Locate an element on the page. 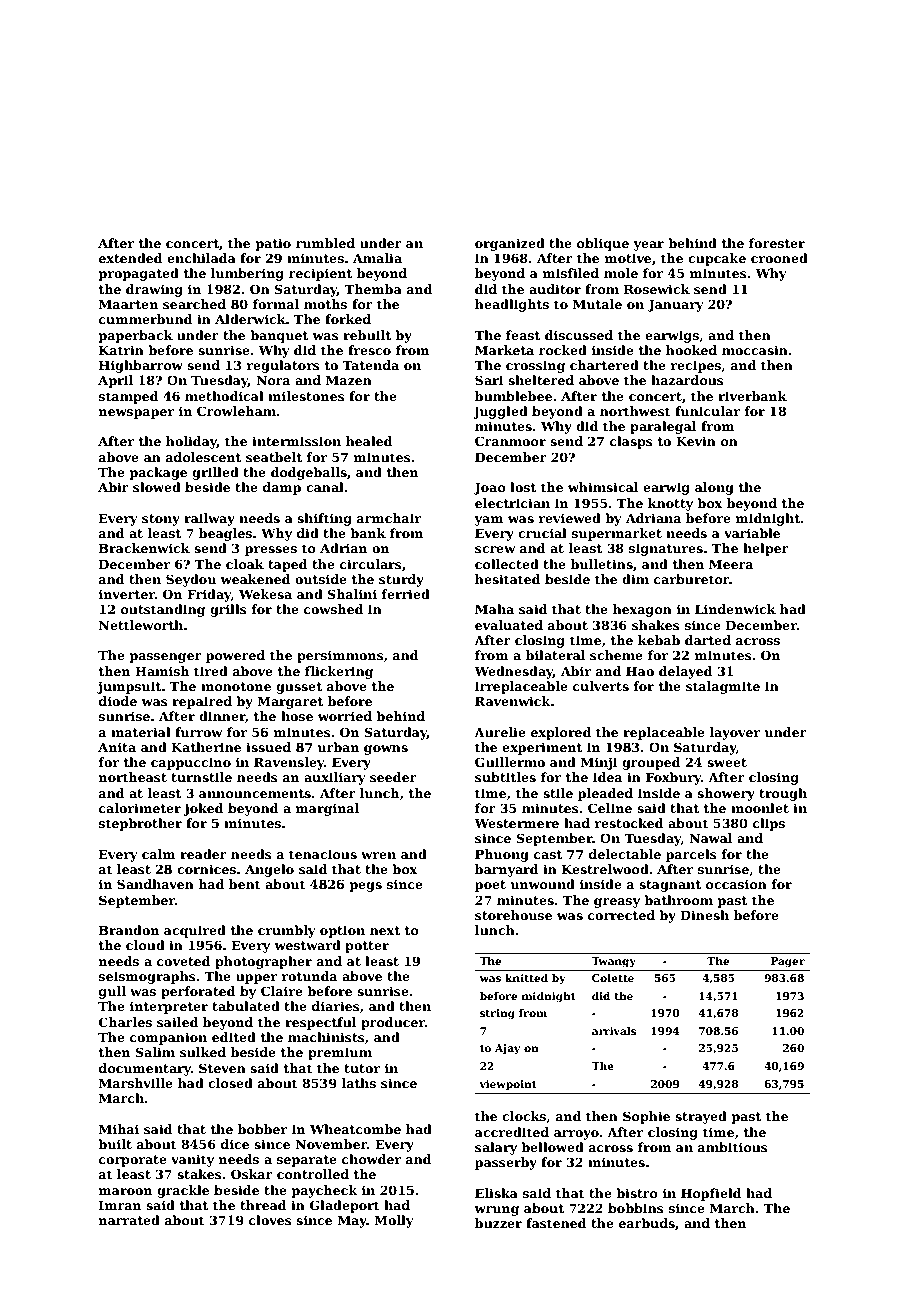 The image size is (908, 1316). Molly is located at coordinates (394, 1221).
